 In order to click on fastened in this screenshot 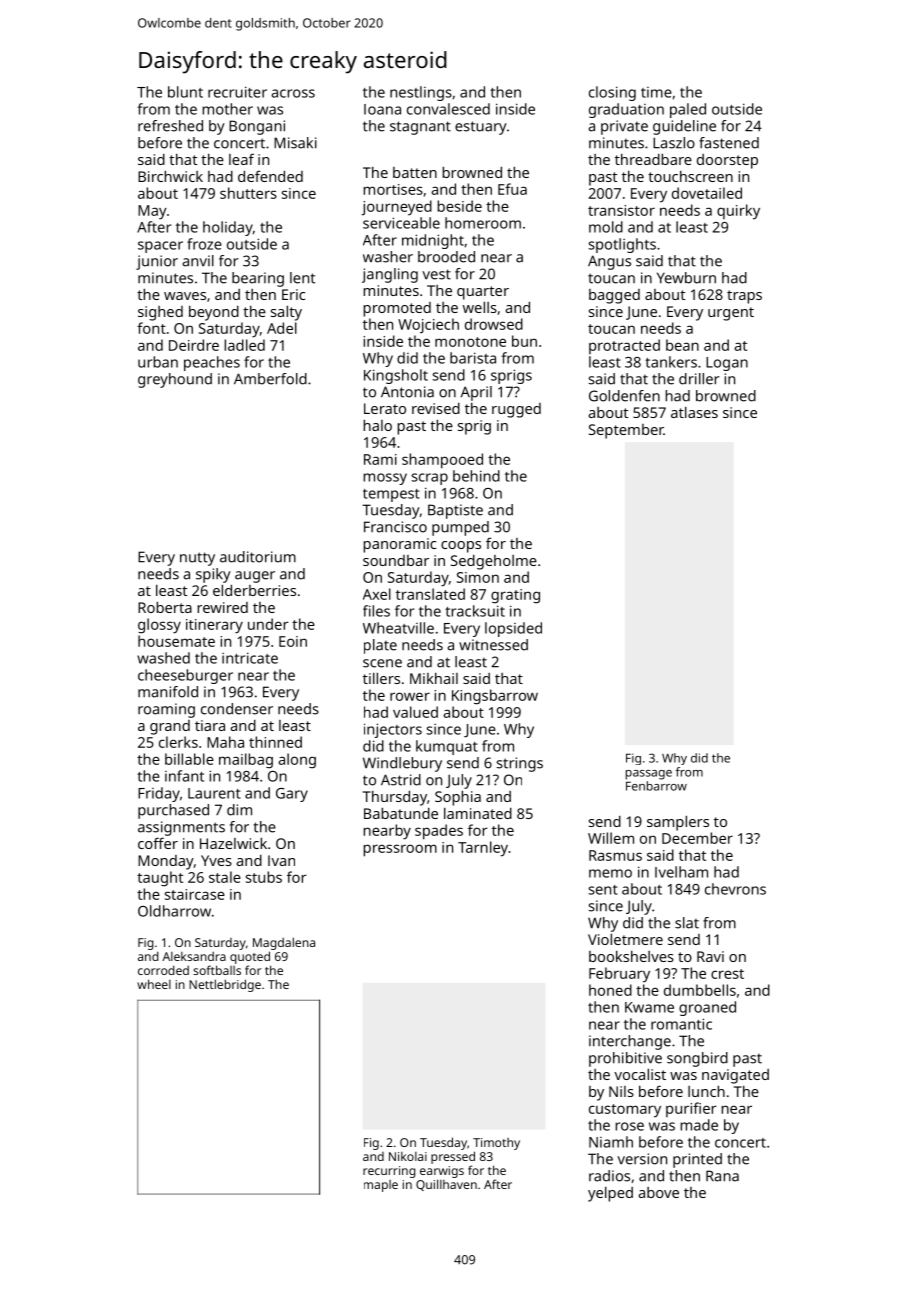, I will do `click(729, 143)`.
